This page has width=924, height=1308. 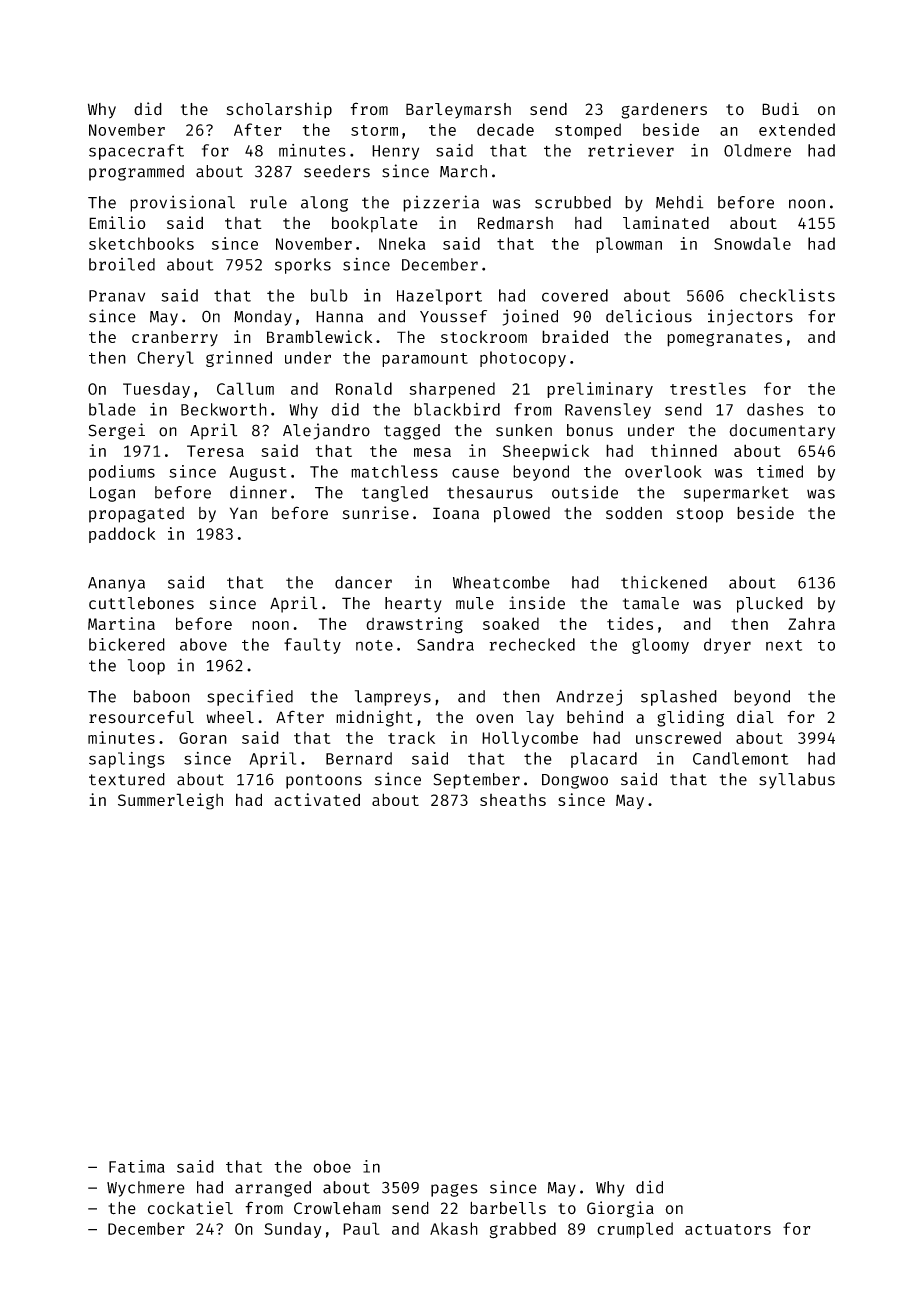 I want to click on decade, so click(x=505, y=129).
